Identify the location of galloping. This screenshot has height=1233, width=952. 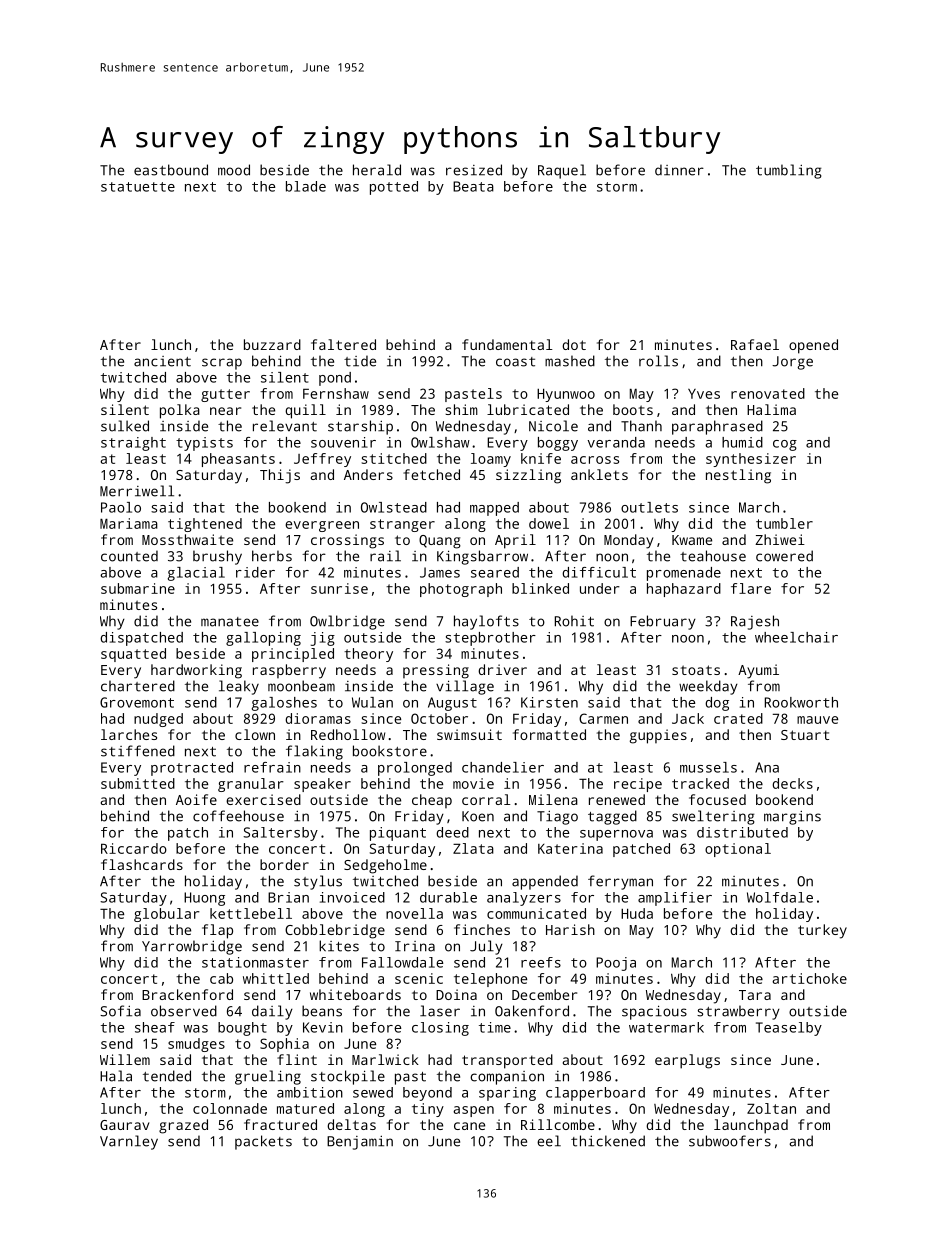
(263, 639).
